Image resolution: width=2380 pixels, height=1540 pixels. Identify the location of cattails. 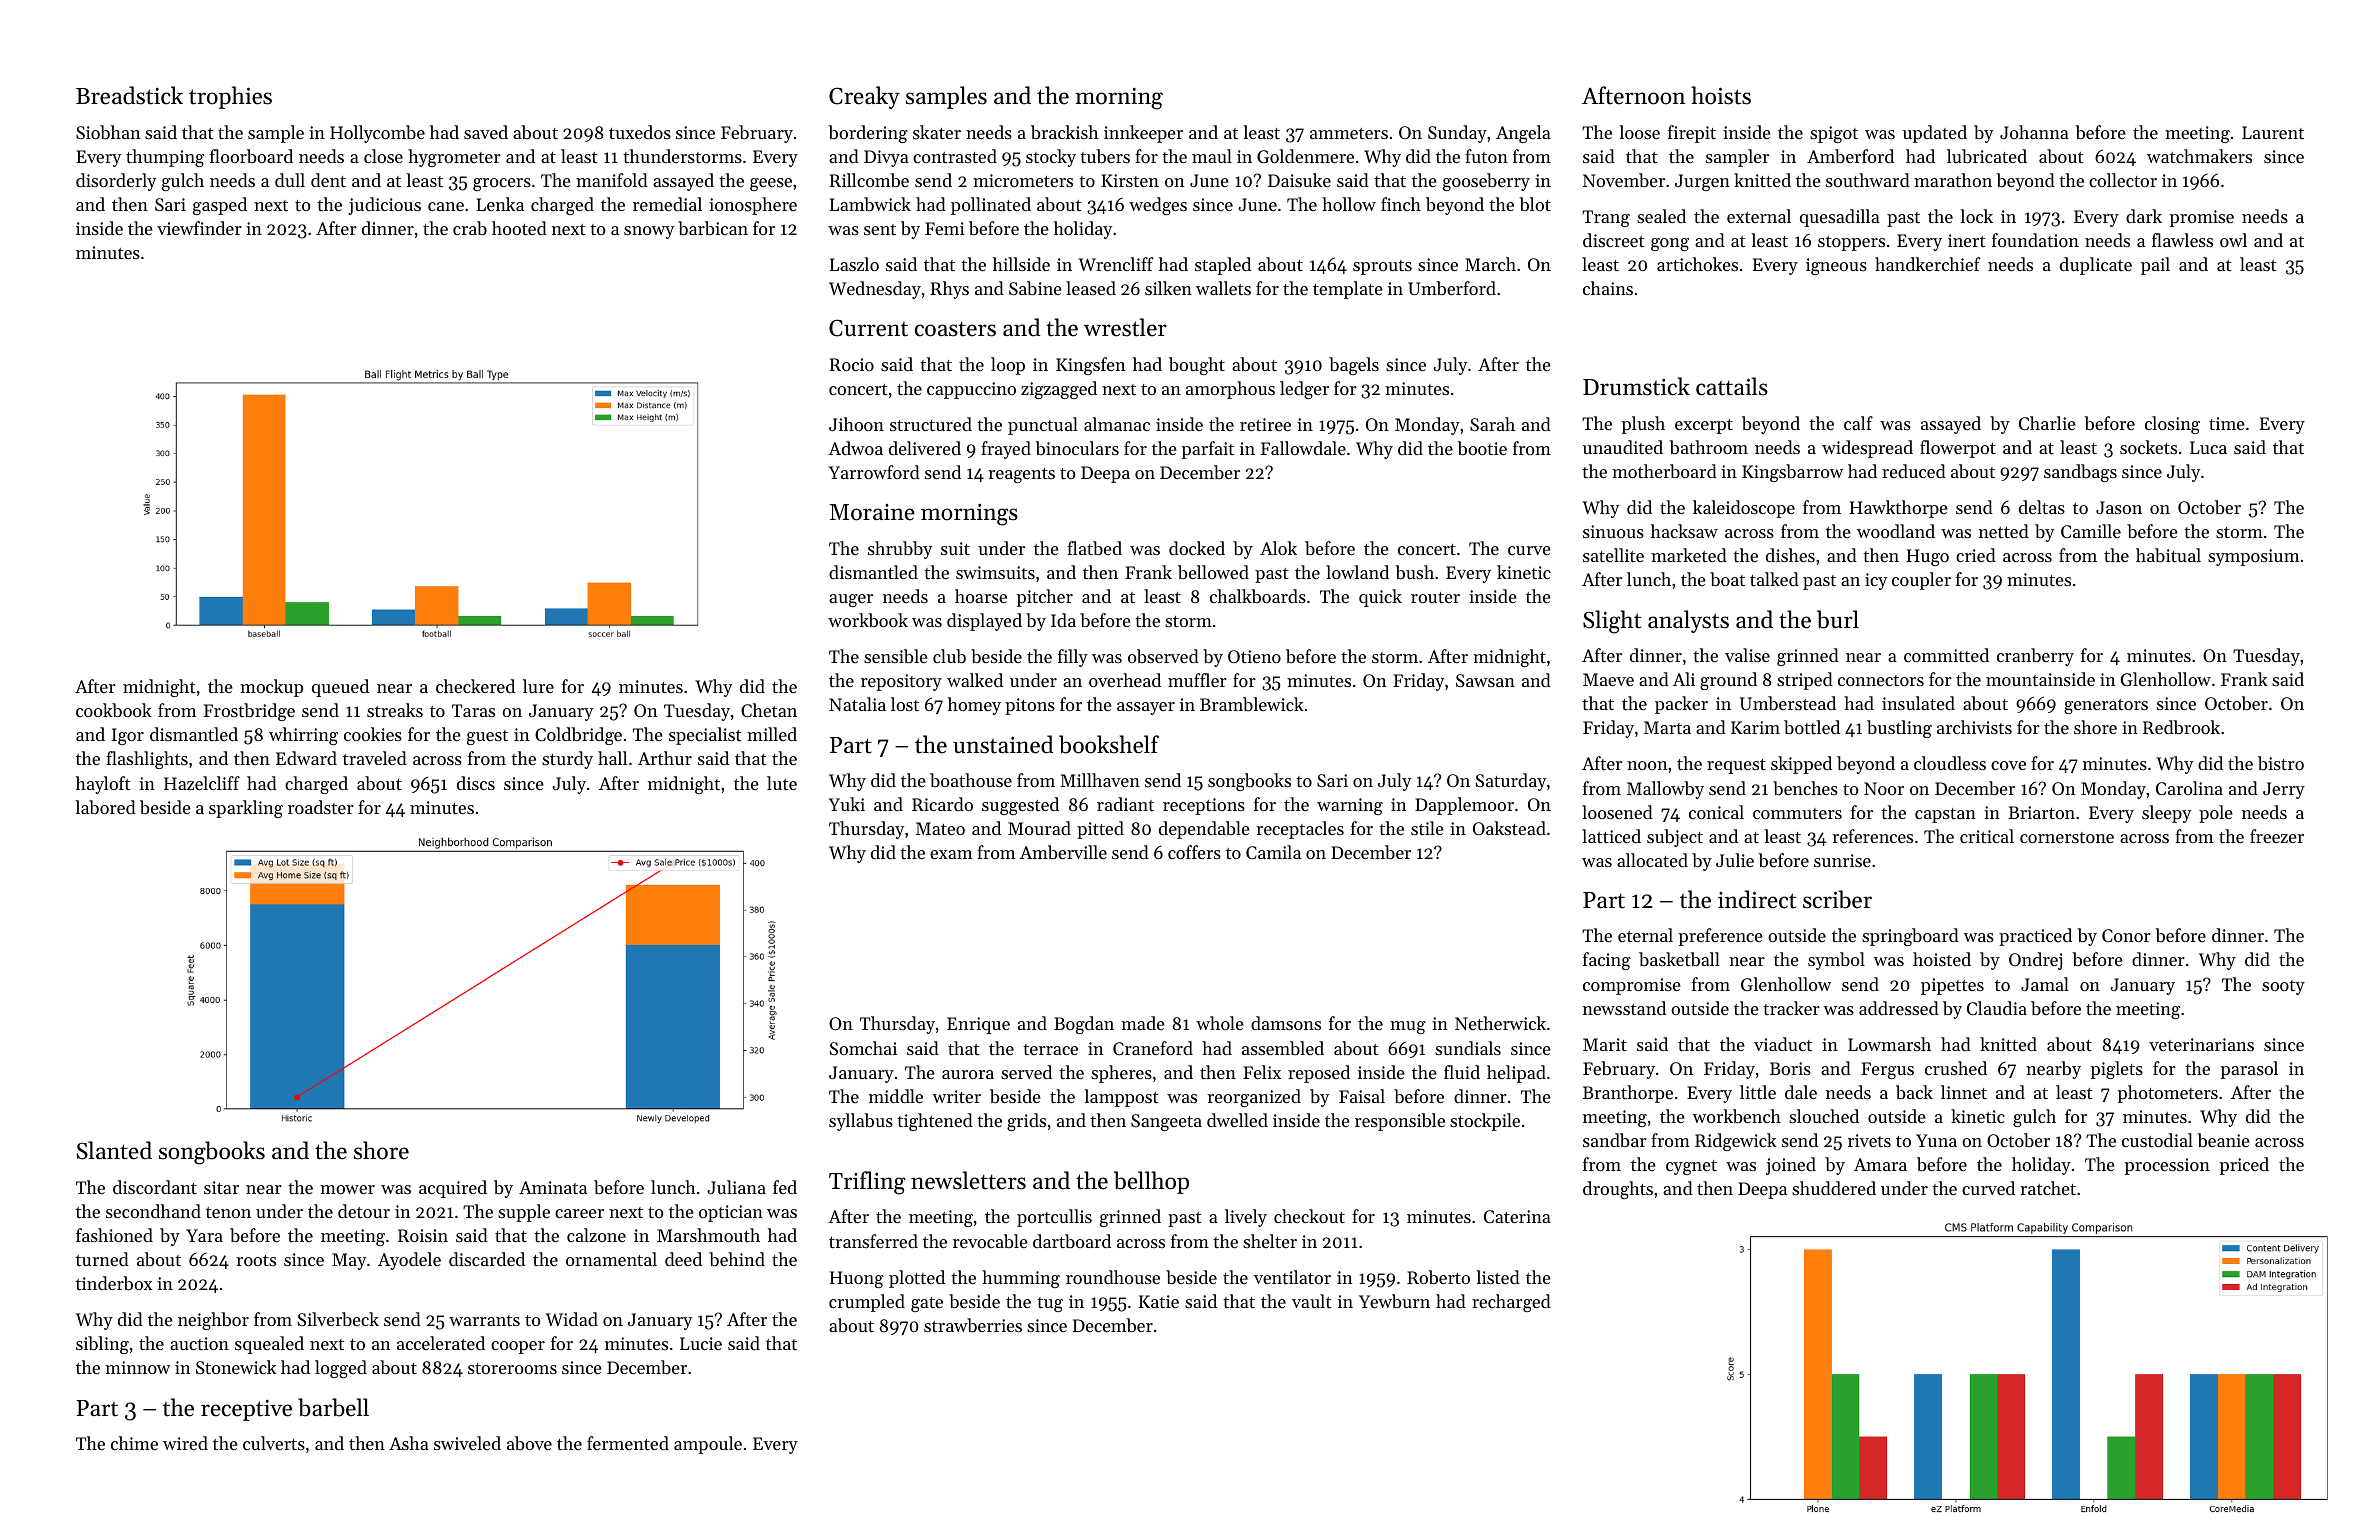
(1732, 386).
